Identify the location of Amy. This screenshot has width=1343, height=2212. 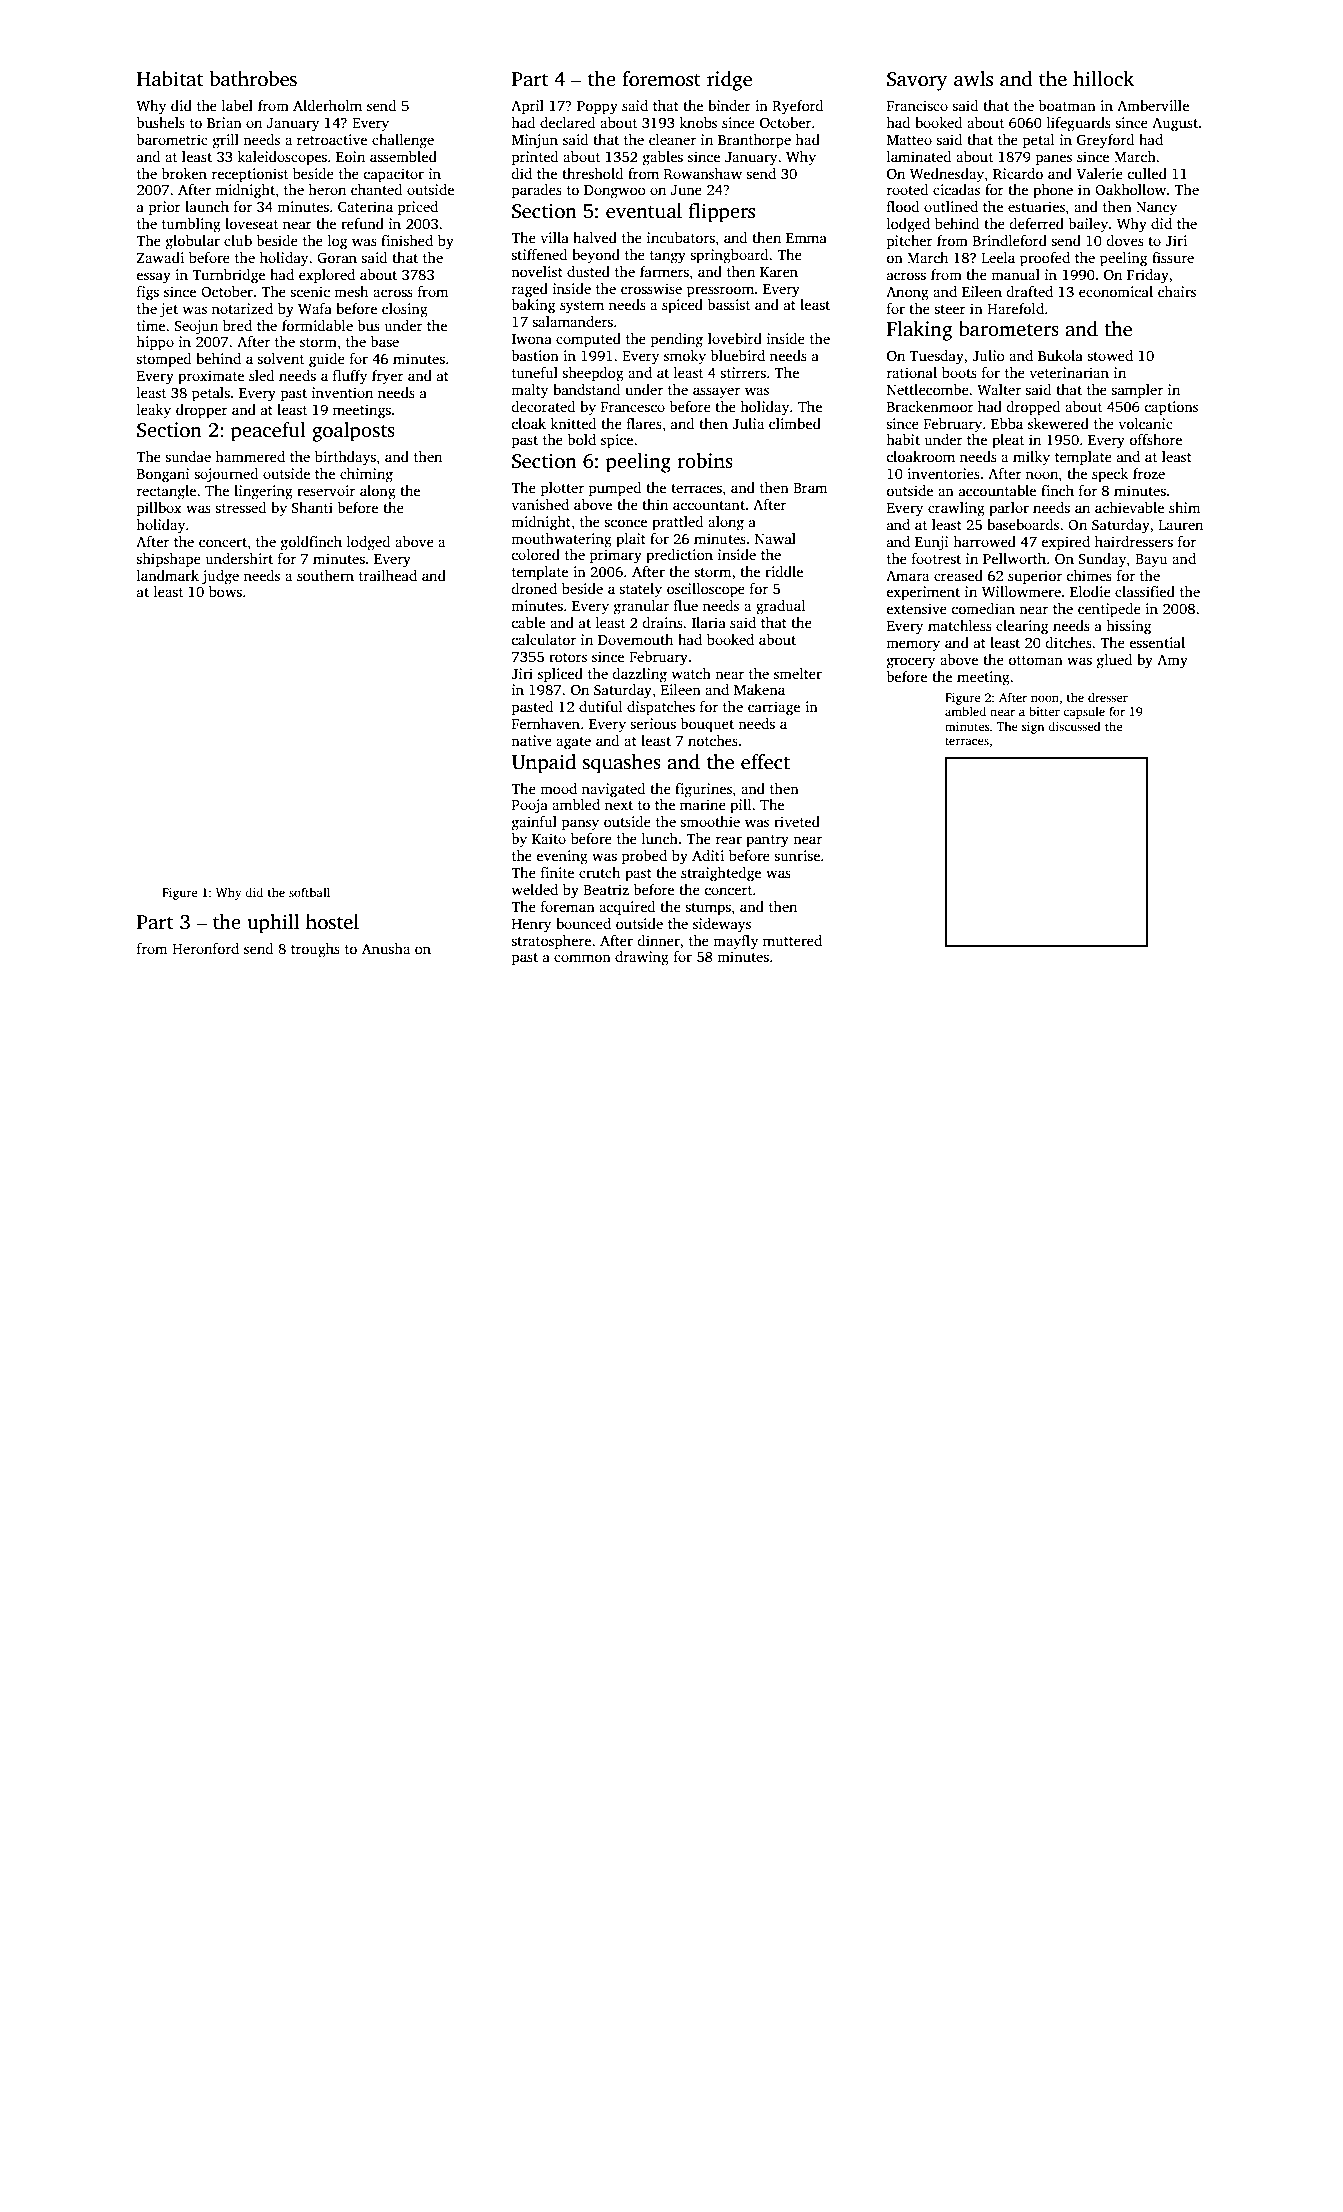
(1172, 661).
